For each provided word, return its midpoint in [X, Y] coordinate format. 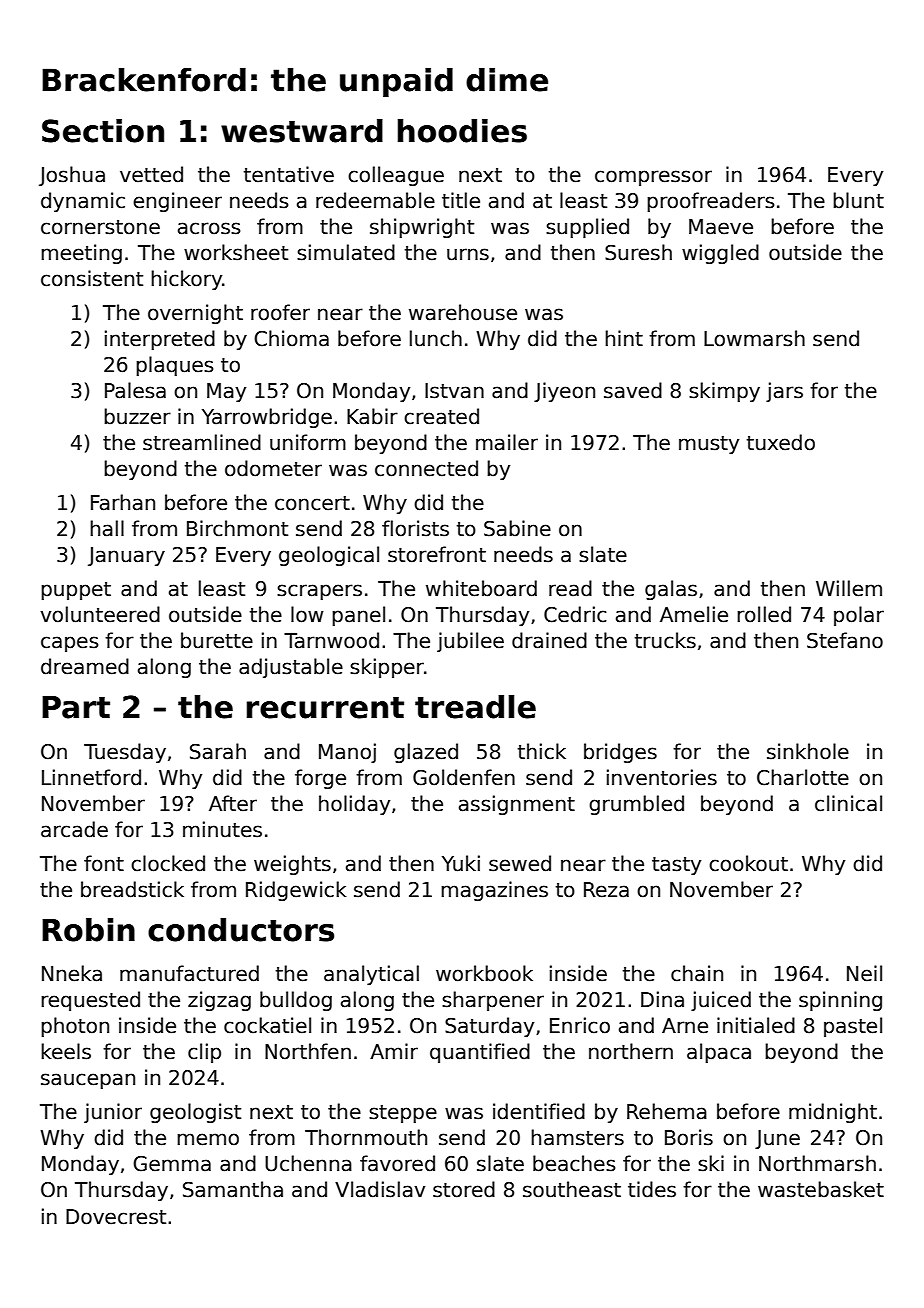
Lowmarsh [754, 338]
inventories [662, 777]
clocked [168, 863]
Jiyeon [564, 392]
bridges [620, 753]
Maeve [721, 227]
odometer [273, 468]
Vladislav [380, 1189]
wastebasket [821, 1189]
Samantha [233, 1189]
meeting [81, 254]
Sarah [218, 751]
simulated [346, 252]
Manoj [347, 753]
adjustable [291, 668]
